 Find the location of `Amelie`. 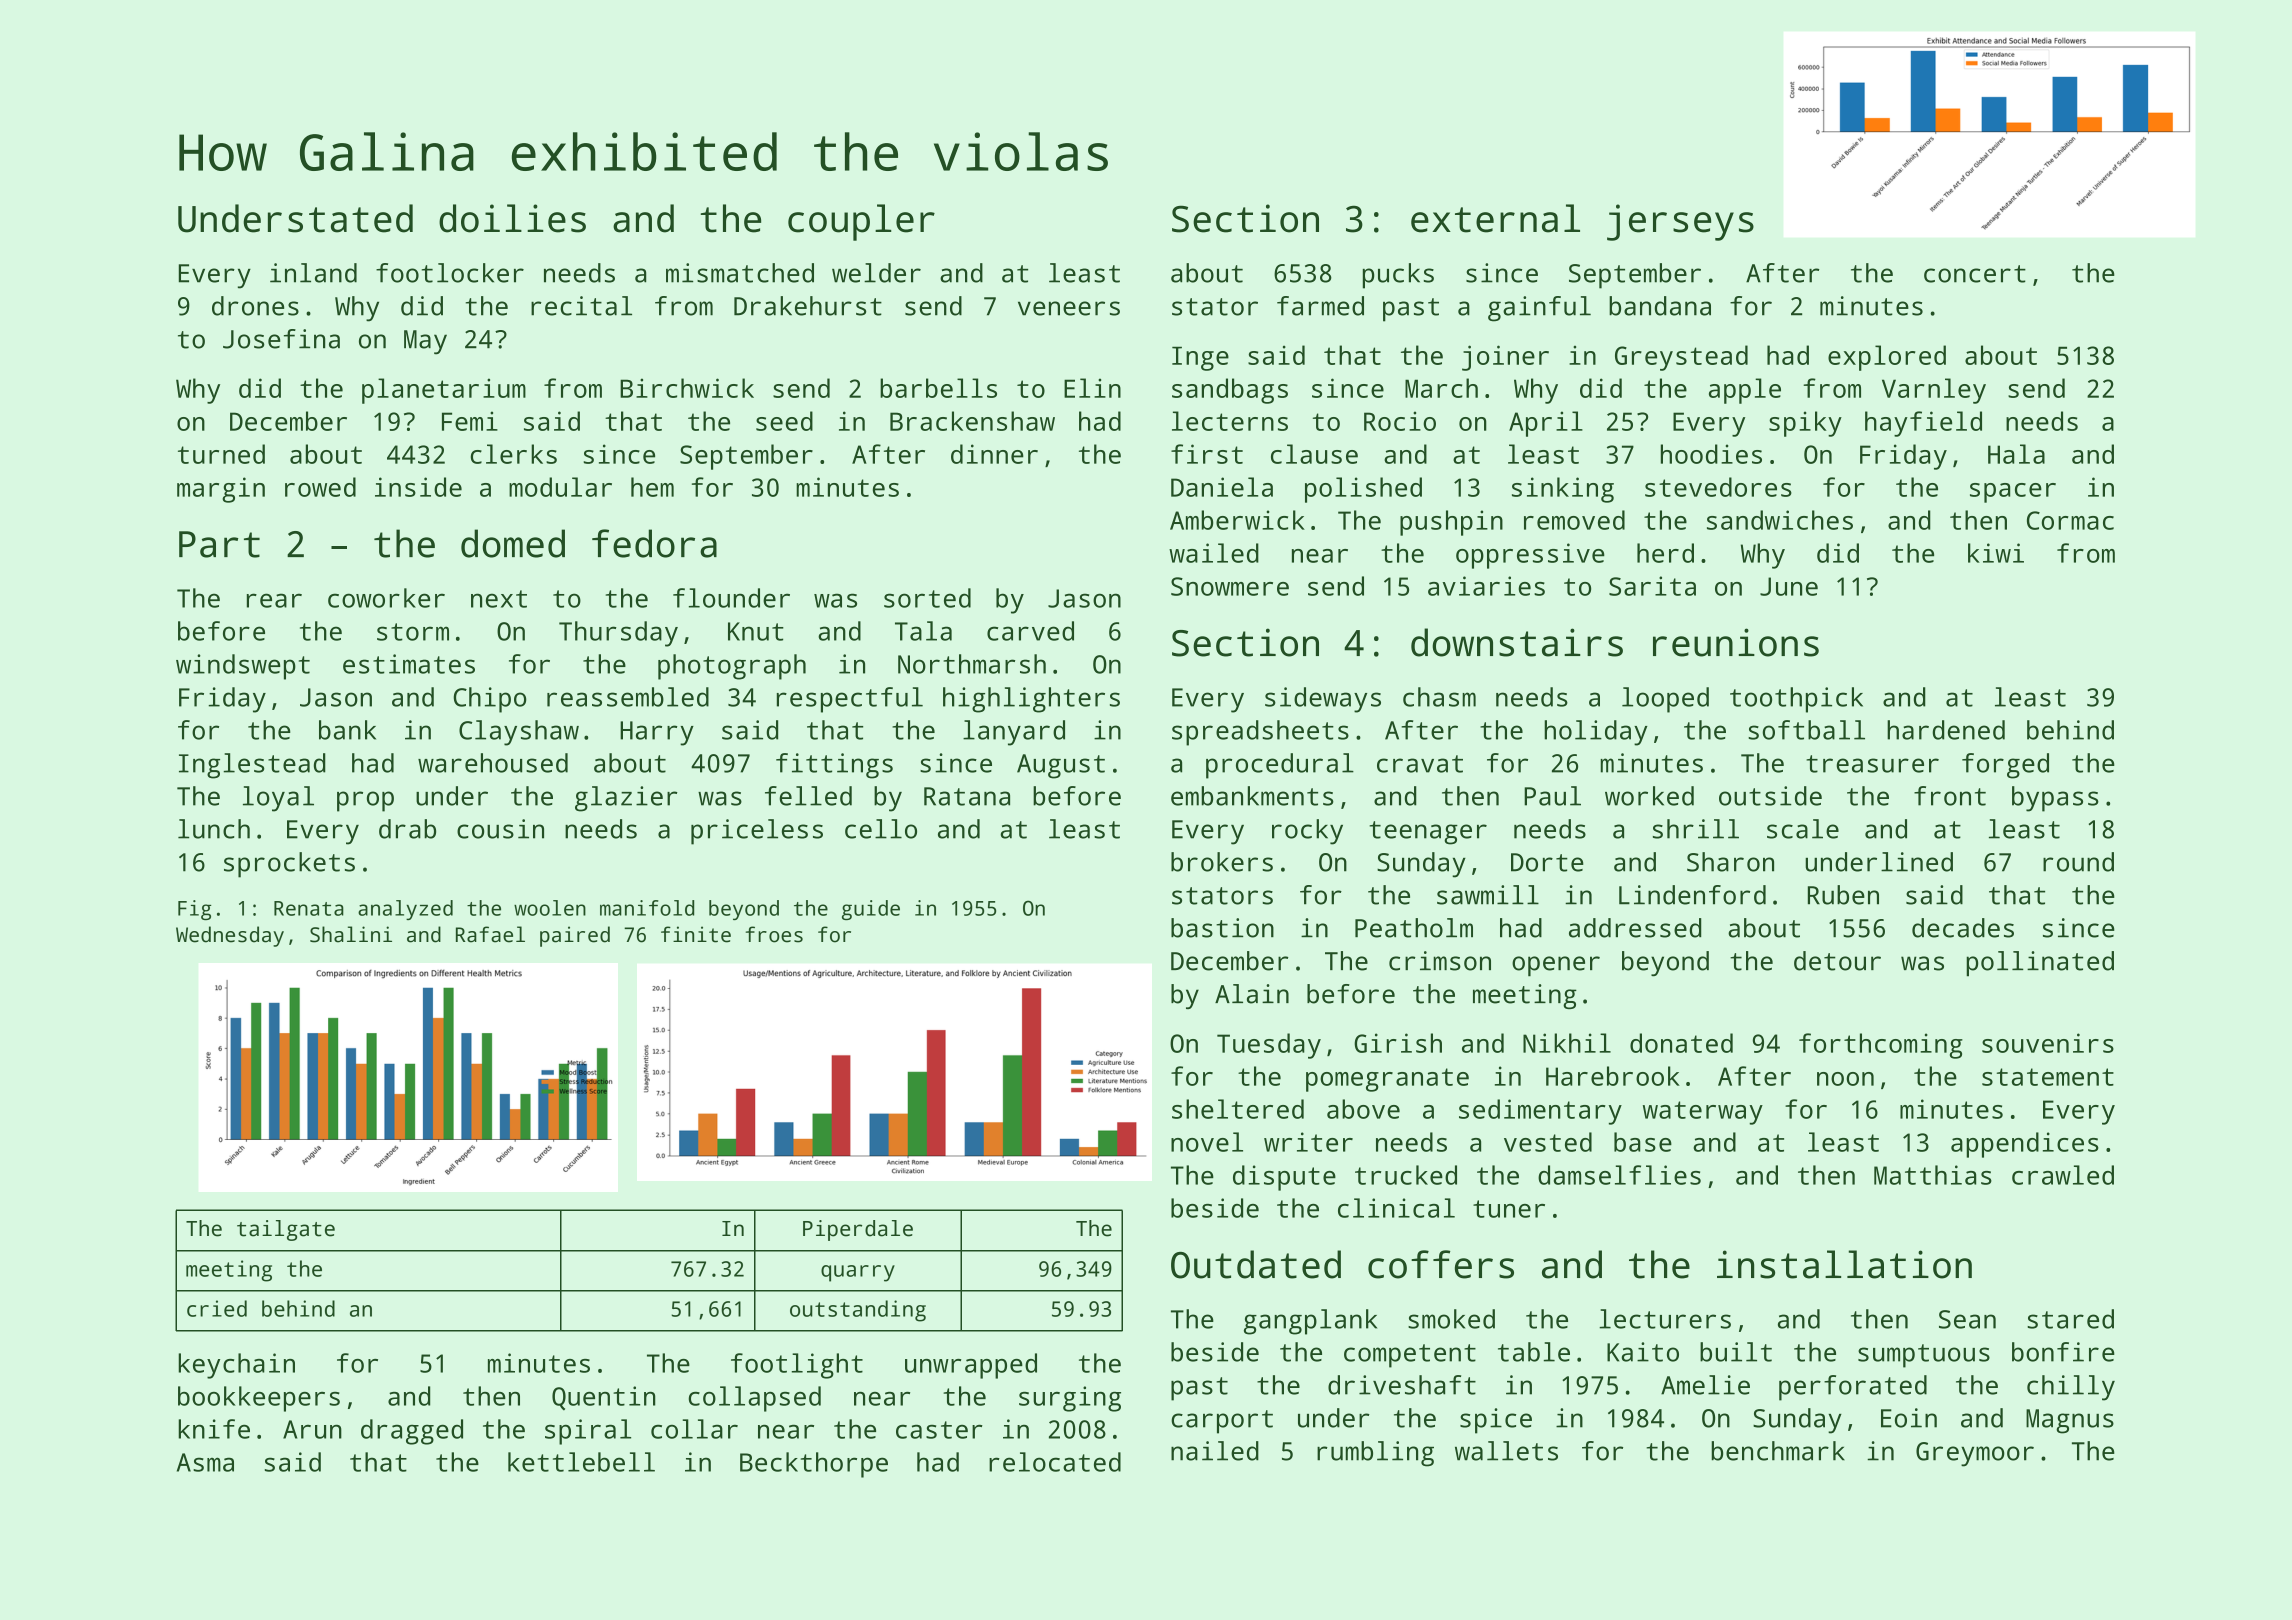

Amelie is located at coordinates (1705, 1385).
